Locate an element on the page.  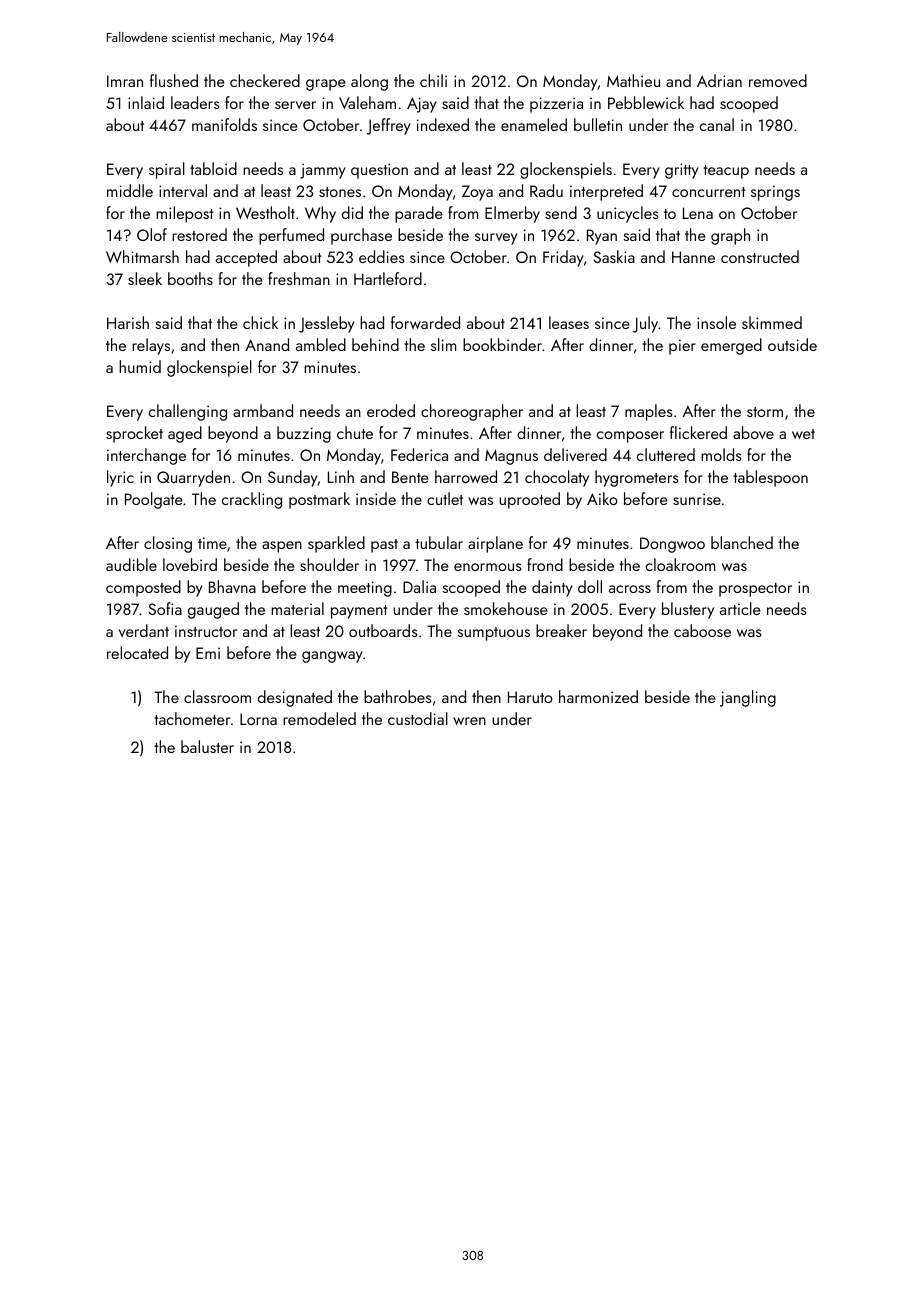
gritty is located at coordinates (682, 171).
